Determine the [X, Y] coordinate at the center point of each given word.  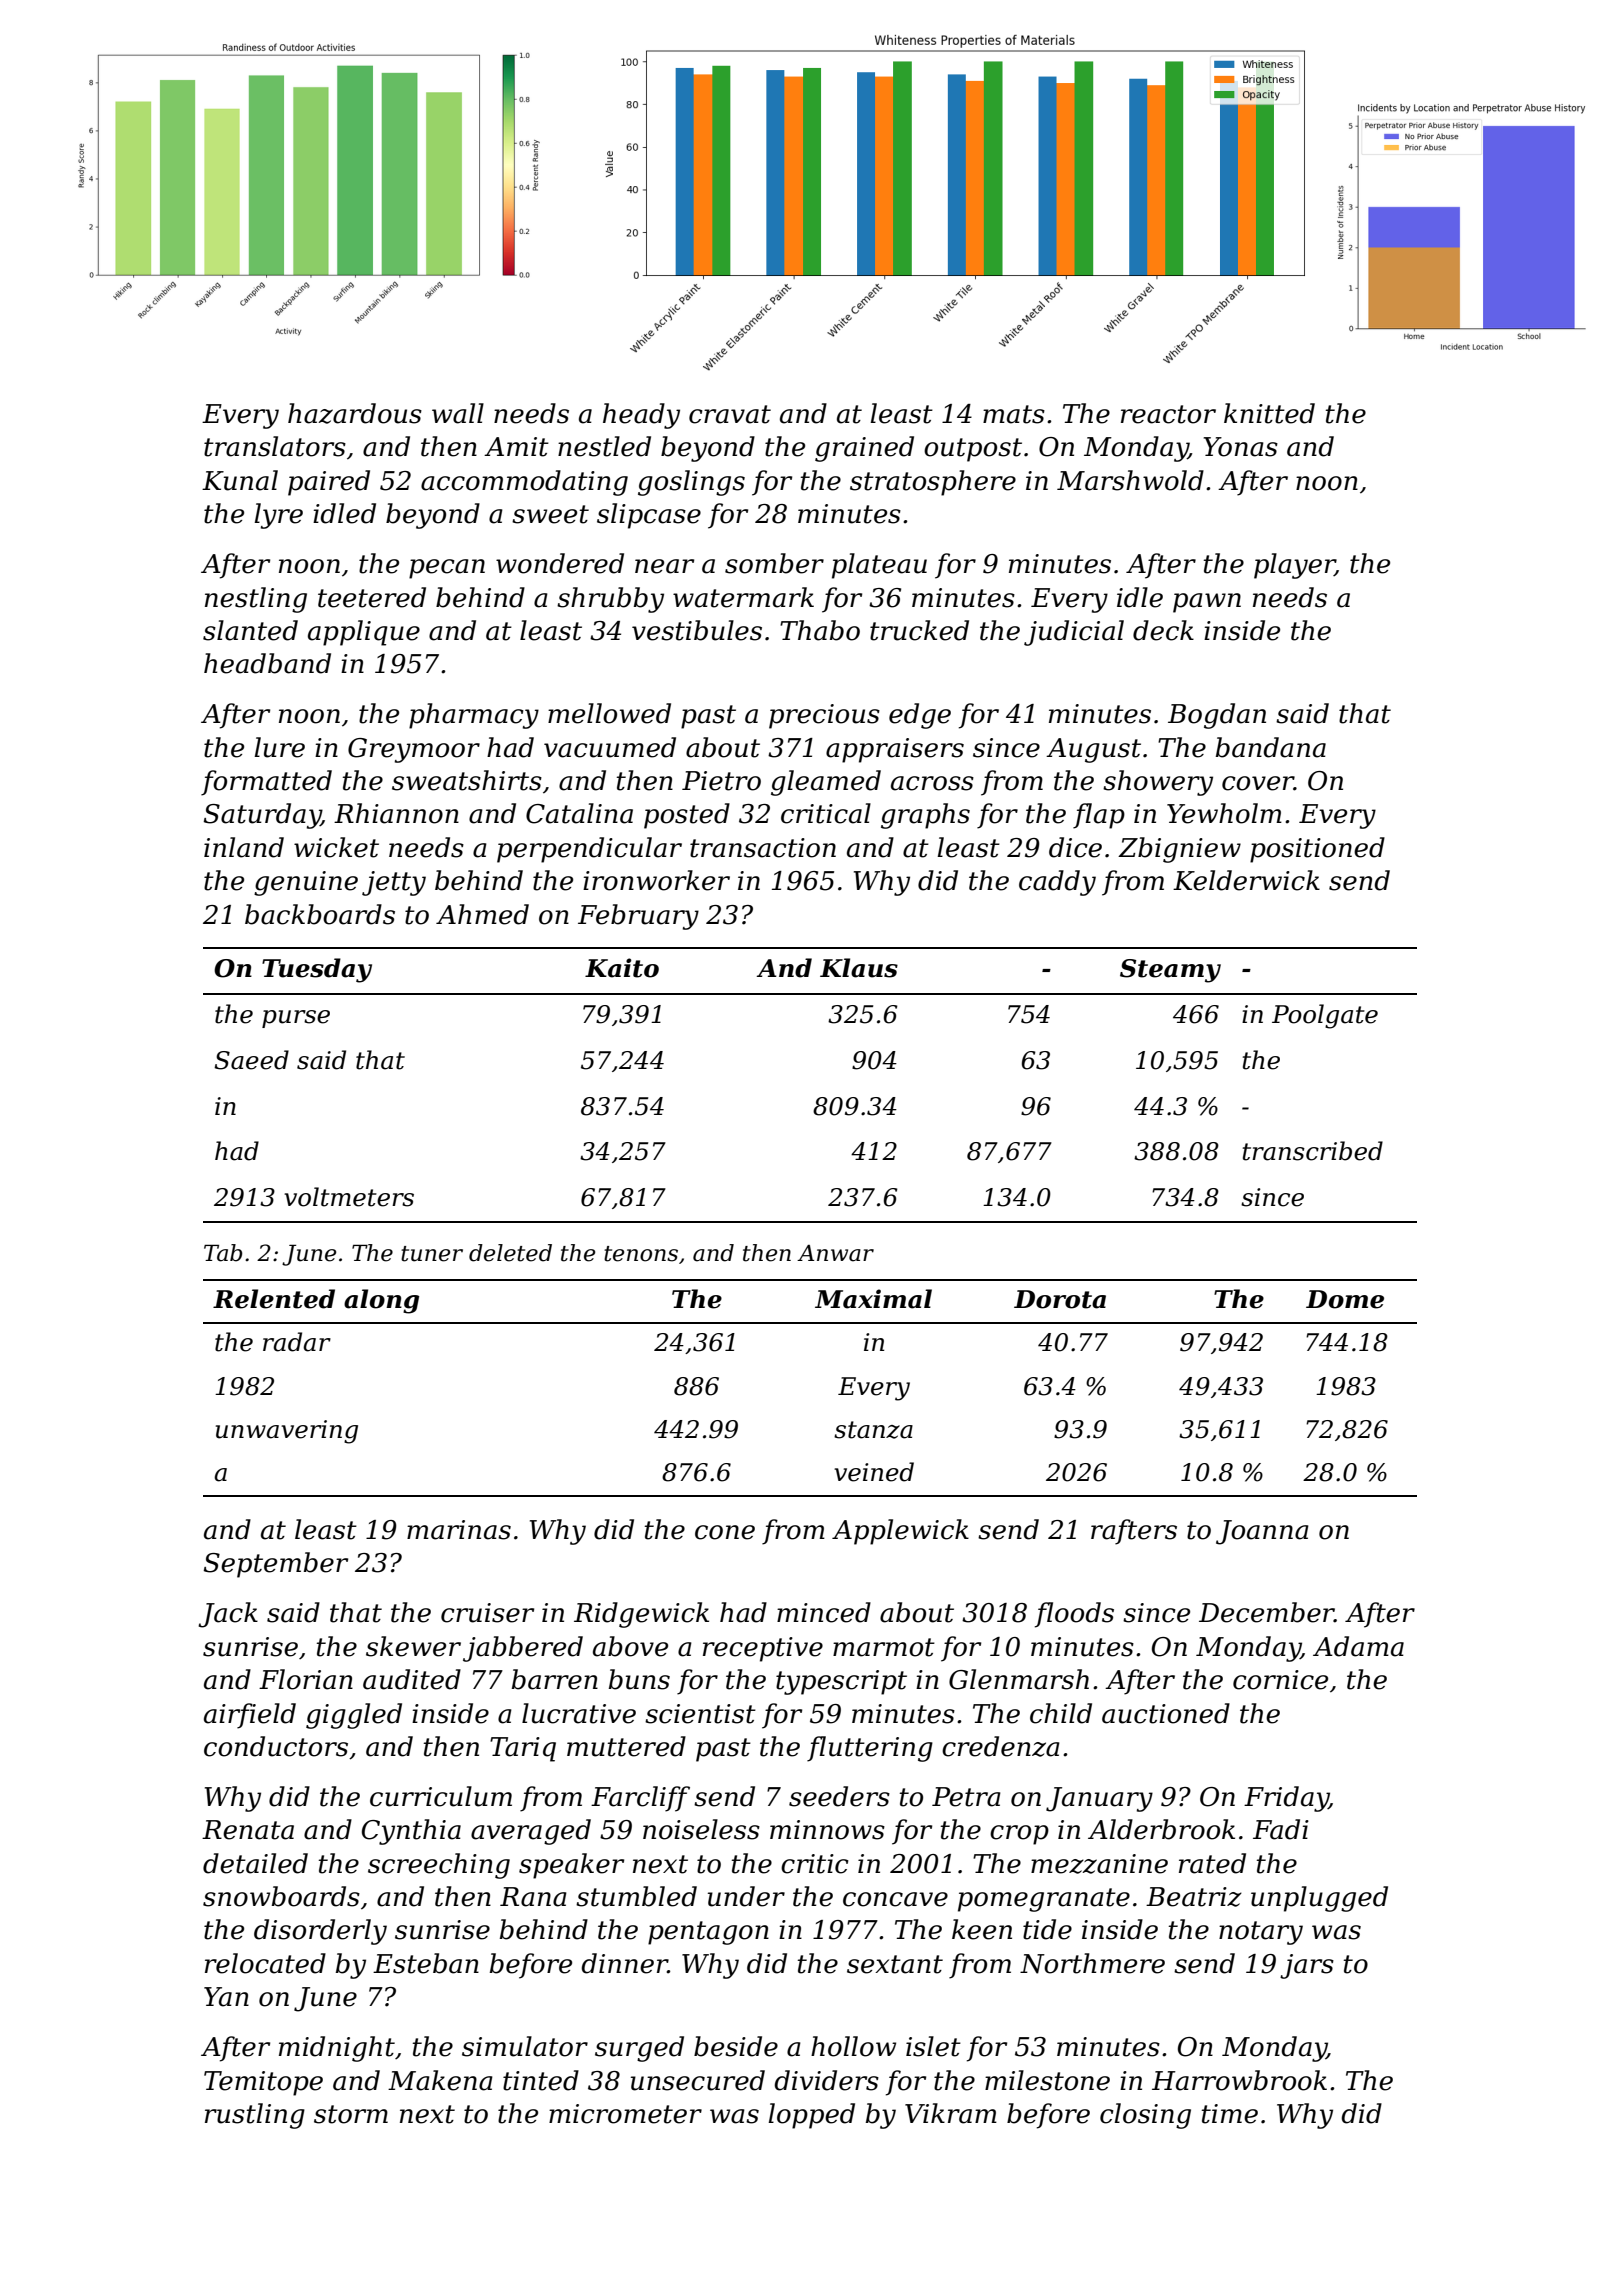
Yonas [1240, 447]
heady [641, 416]
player [1294, 566]
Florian [306, 1679]
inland [244, 847]
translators [275, 446]
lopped [811, 2116]
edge [920, 716]
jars [1307, 1966]
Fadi [1281, 1829]
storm [351, 2114]
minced [824, 1612]
